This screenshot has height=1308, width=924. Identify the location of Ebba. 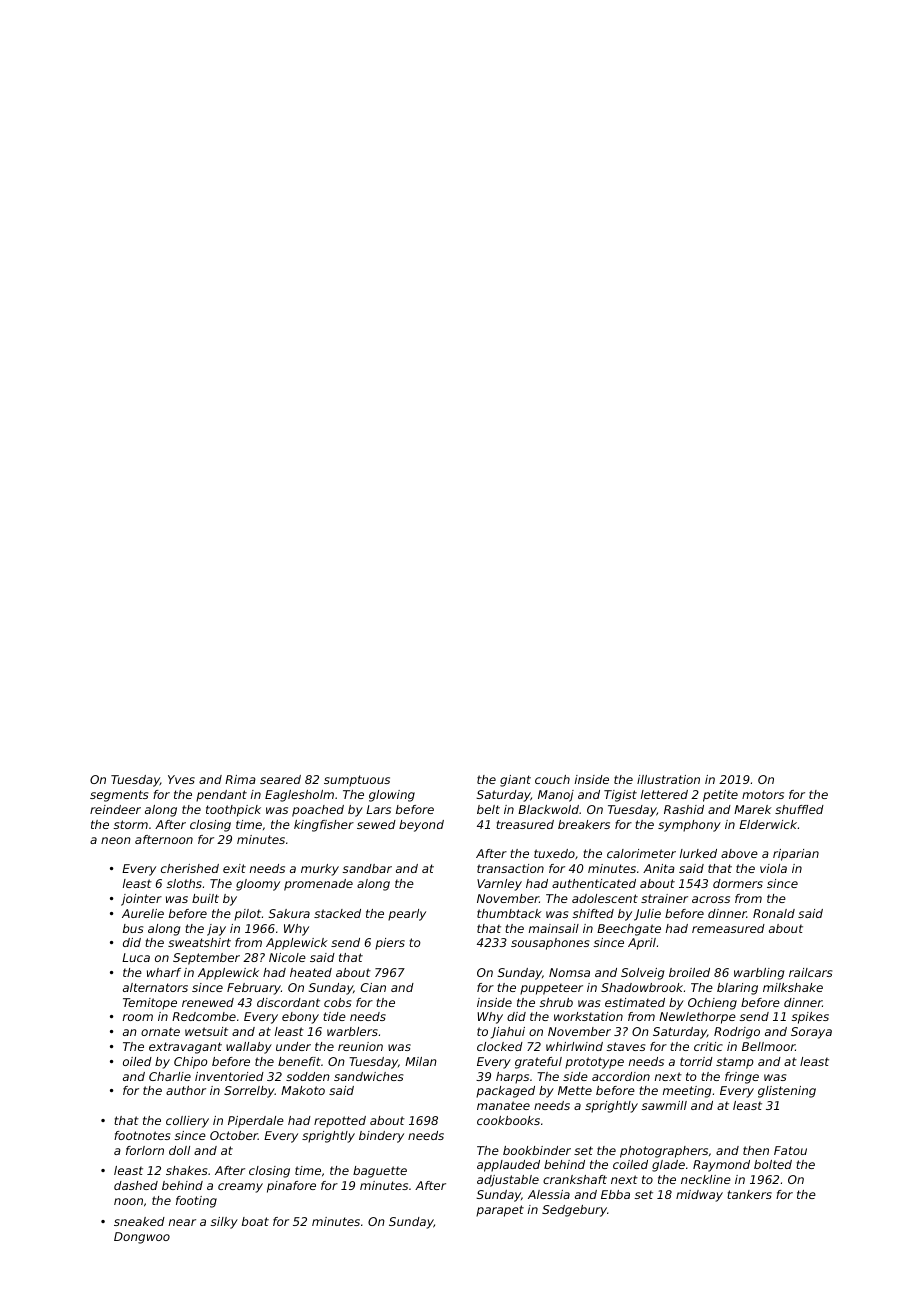
(615, 1194).
